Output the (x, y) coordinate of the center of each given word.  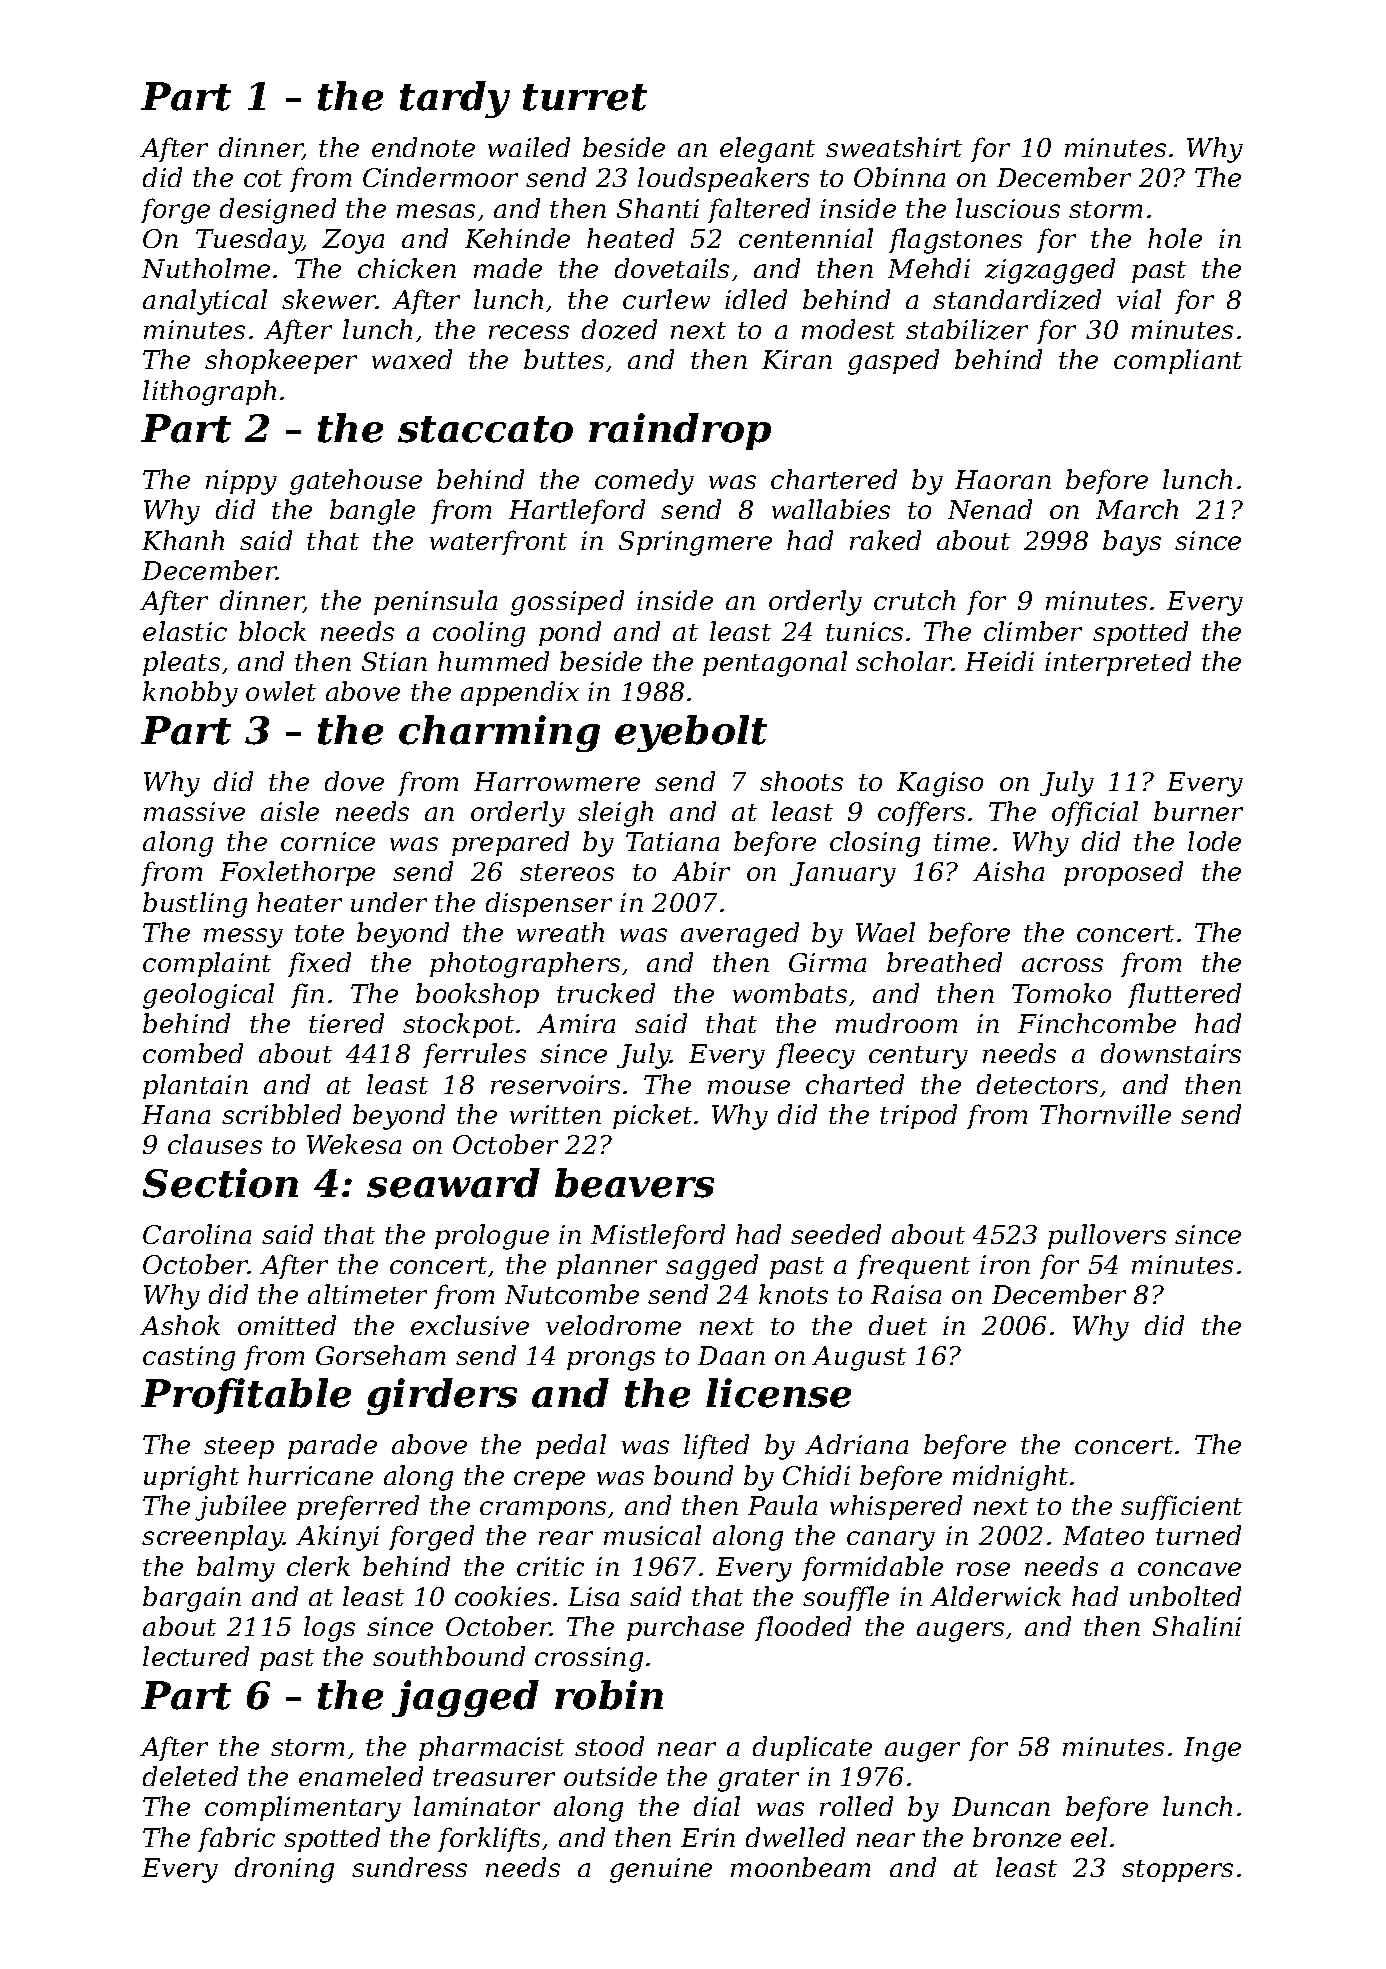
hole (1175, 238)
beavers (634, 1183)
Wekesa (354, 1144)
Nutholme (206, 268)
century (918, 1057)
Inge (1212, 1749)
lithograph (209, 393)
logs (329, 1629)
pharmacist (491, 1748)
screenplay (213, 1538)
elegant (767, 150)
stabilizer (967, 329)
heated (630, 238)
